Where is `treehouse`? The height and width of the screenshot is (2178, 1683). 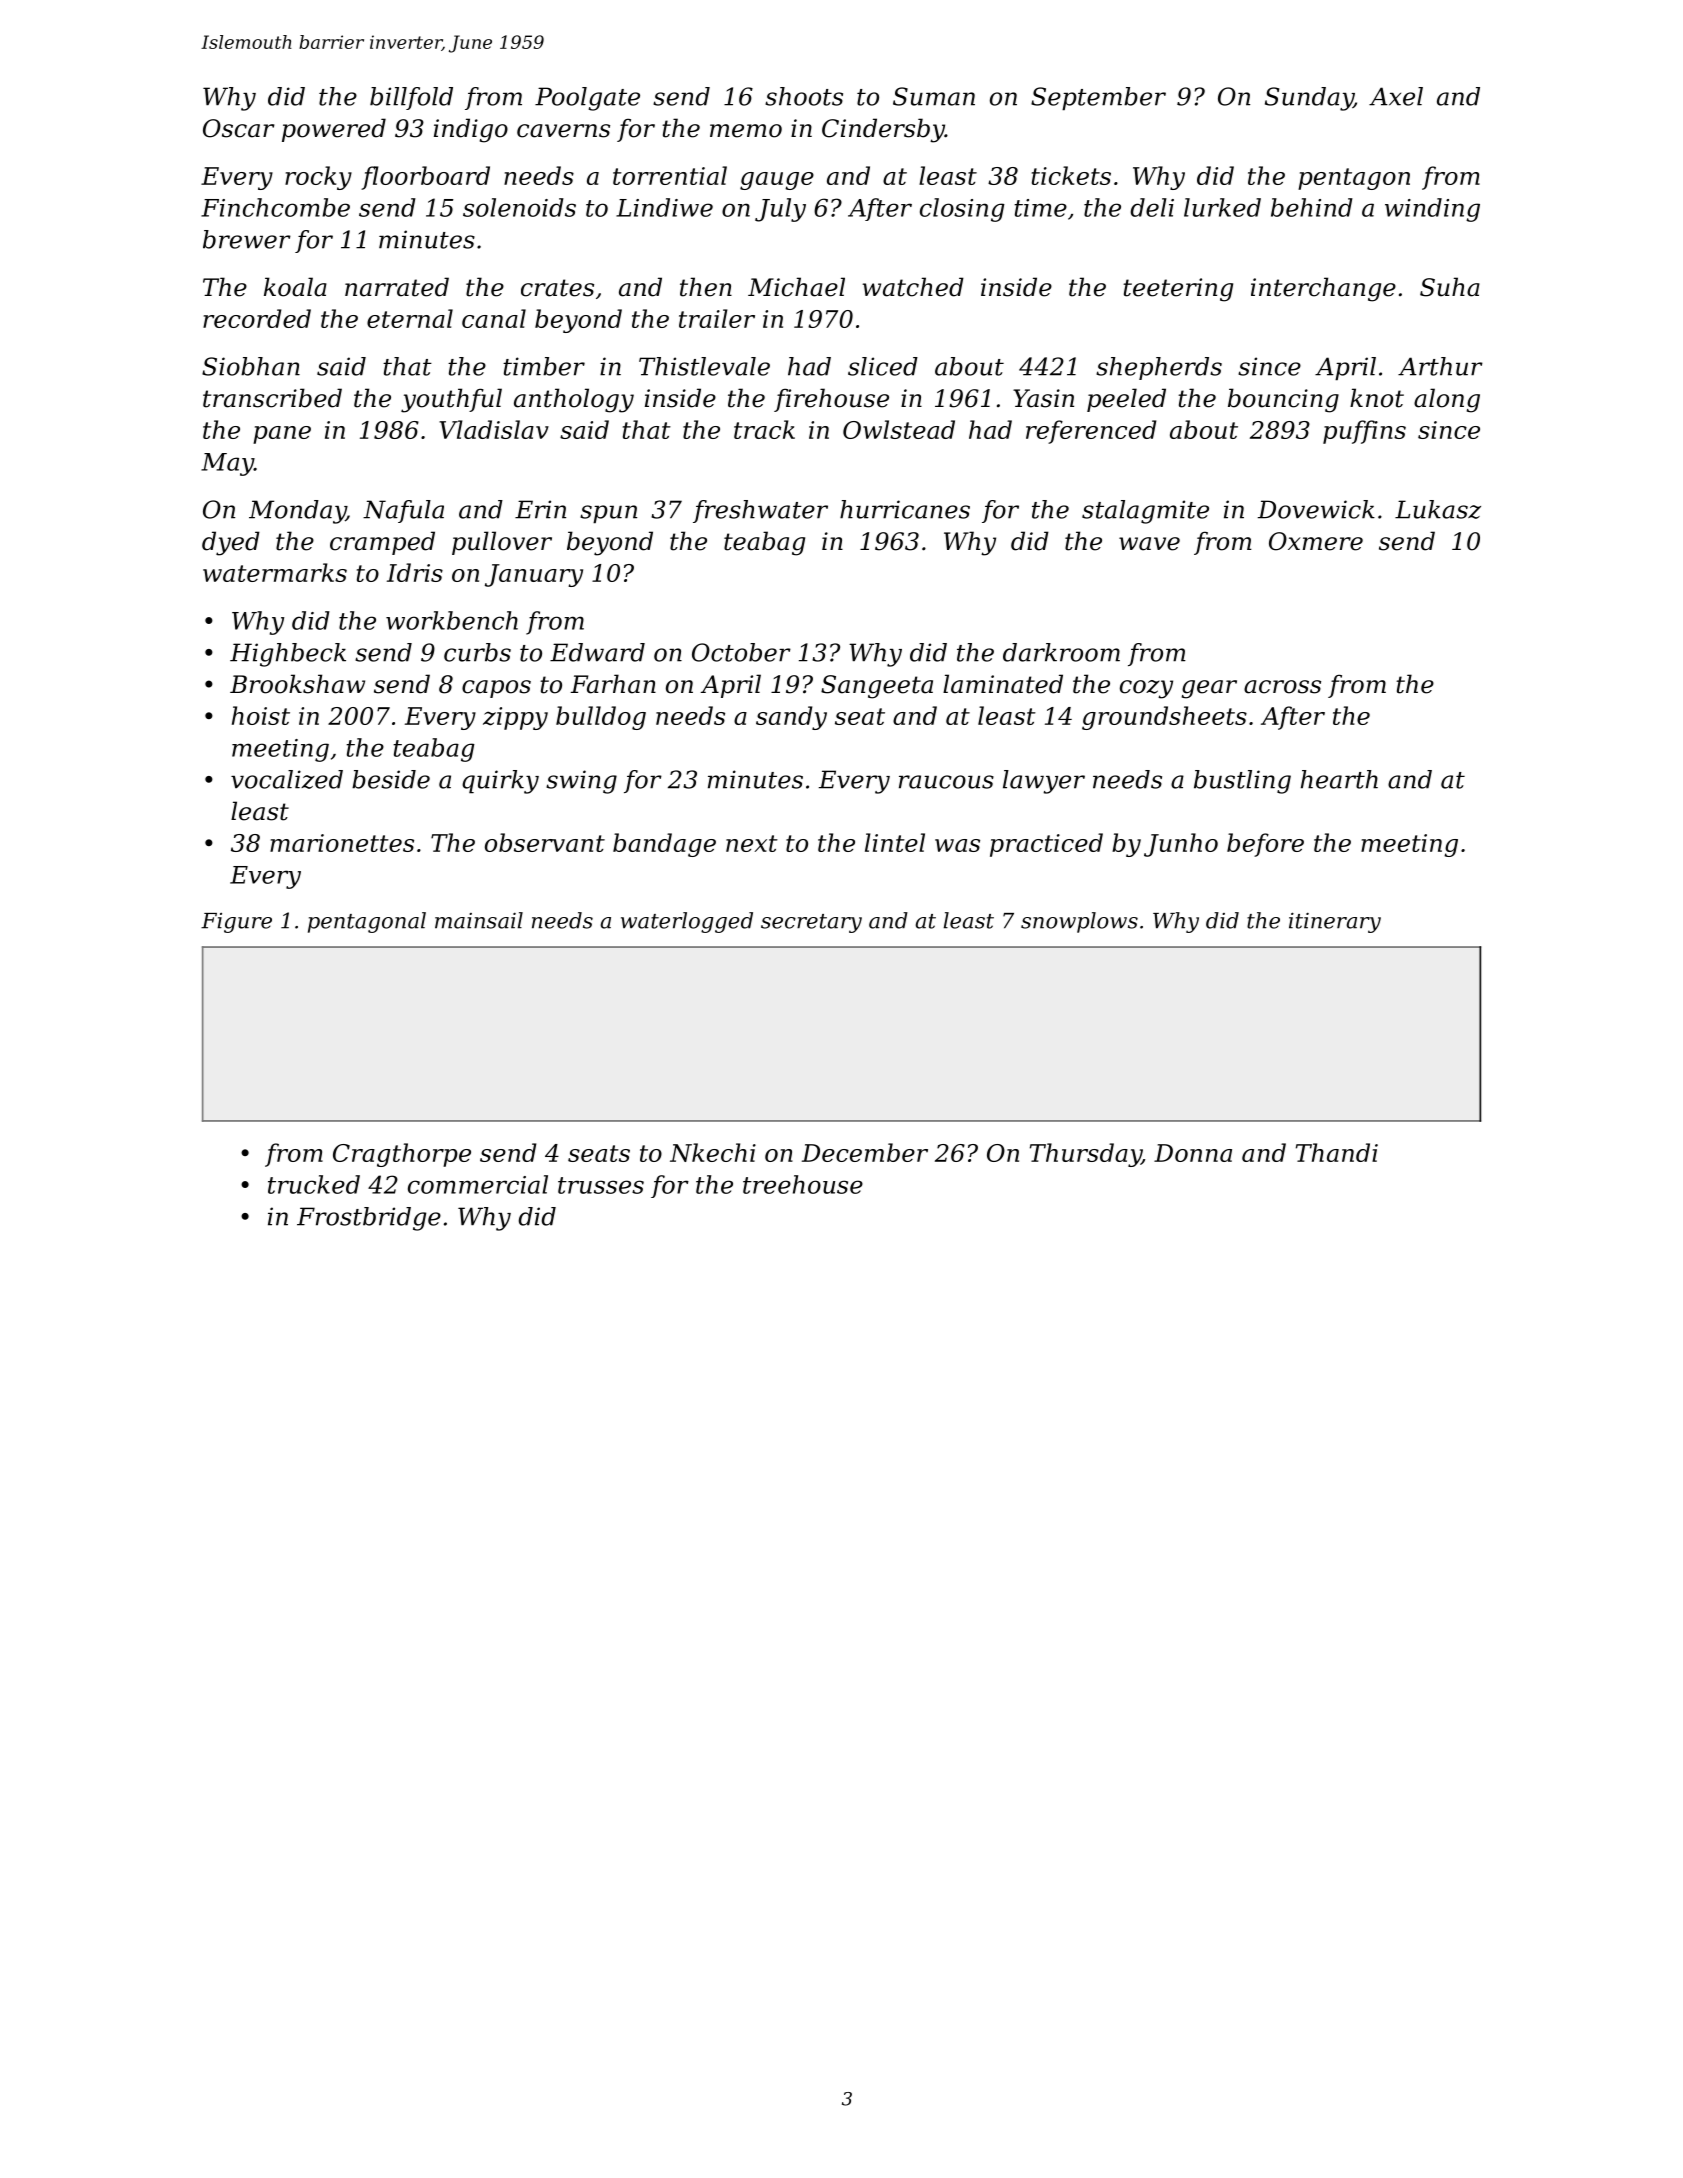
treehouse is located at coordinates (803, 1184).
